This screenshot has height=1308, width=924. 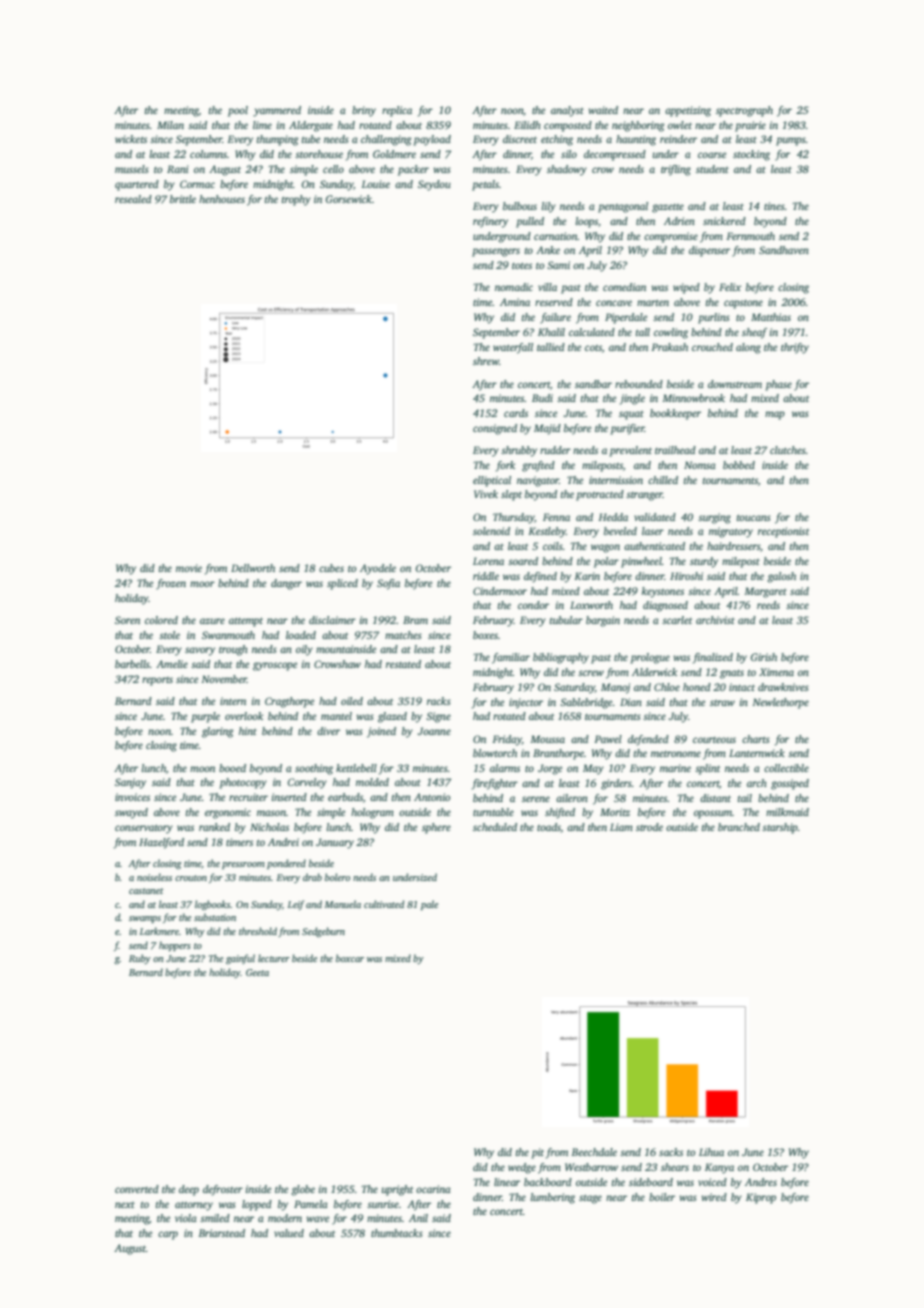 What do you see at coordinates (603, 110) in the screenshot?
I see `waited` at bounding box center [603, 110].
